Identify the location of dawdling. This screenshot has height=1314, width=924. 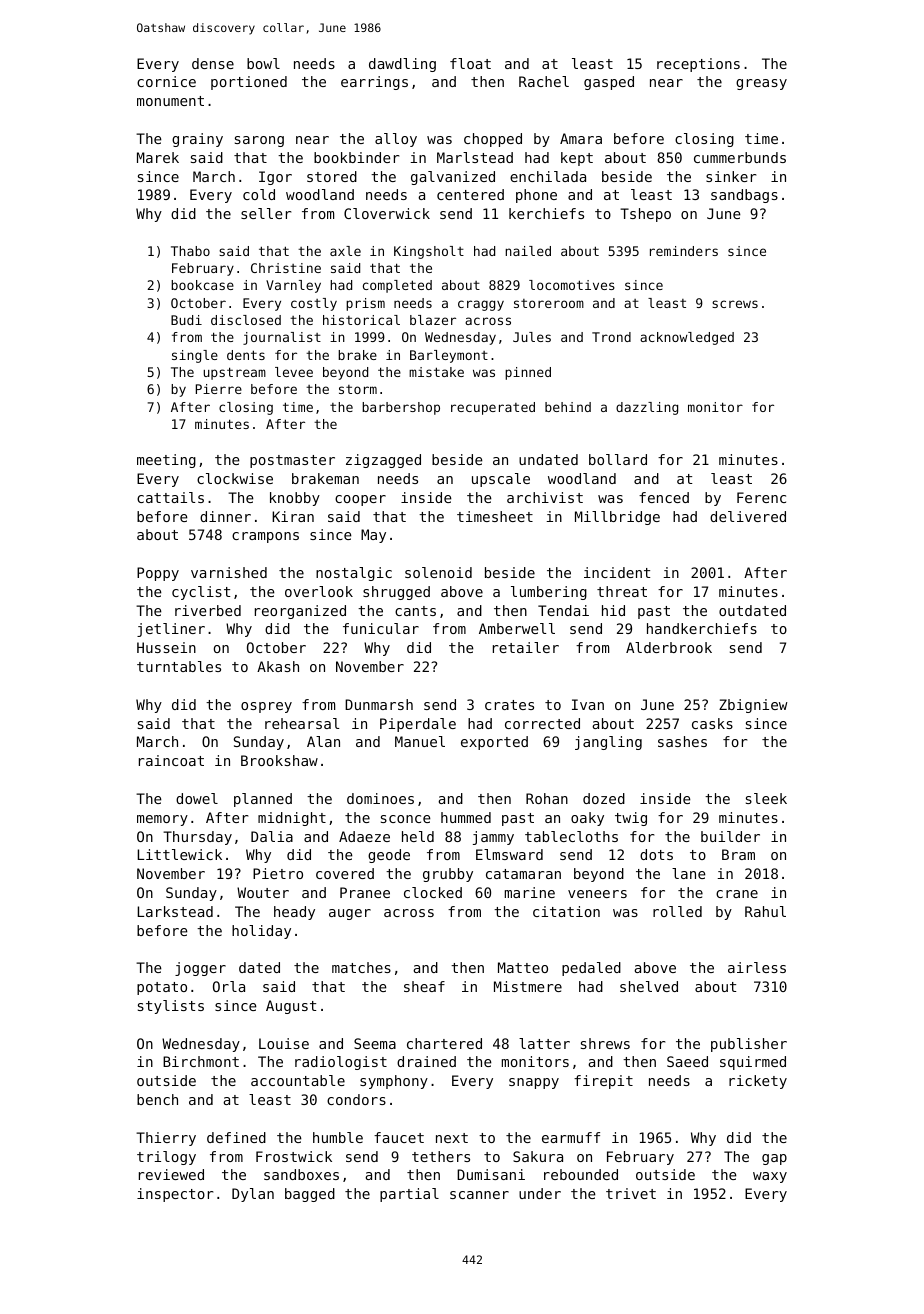
(402, 65).
